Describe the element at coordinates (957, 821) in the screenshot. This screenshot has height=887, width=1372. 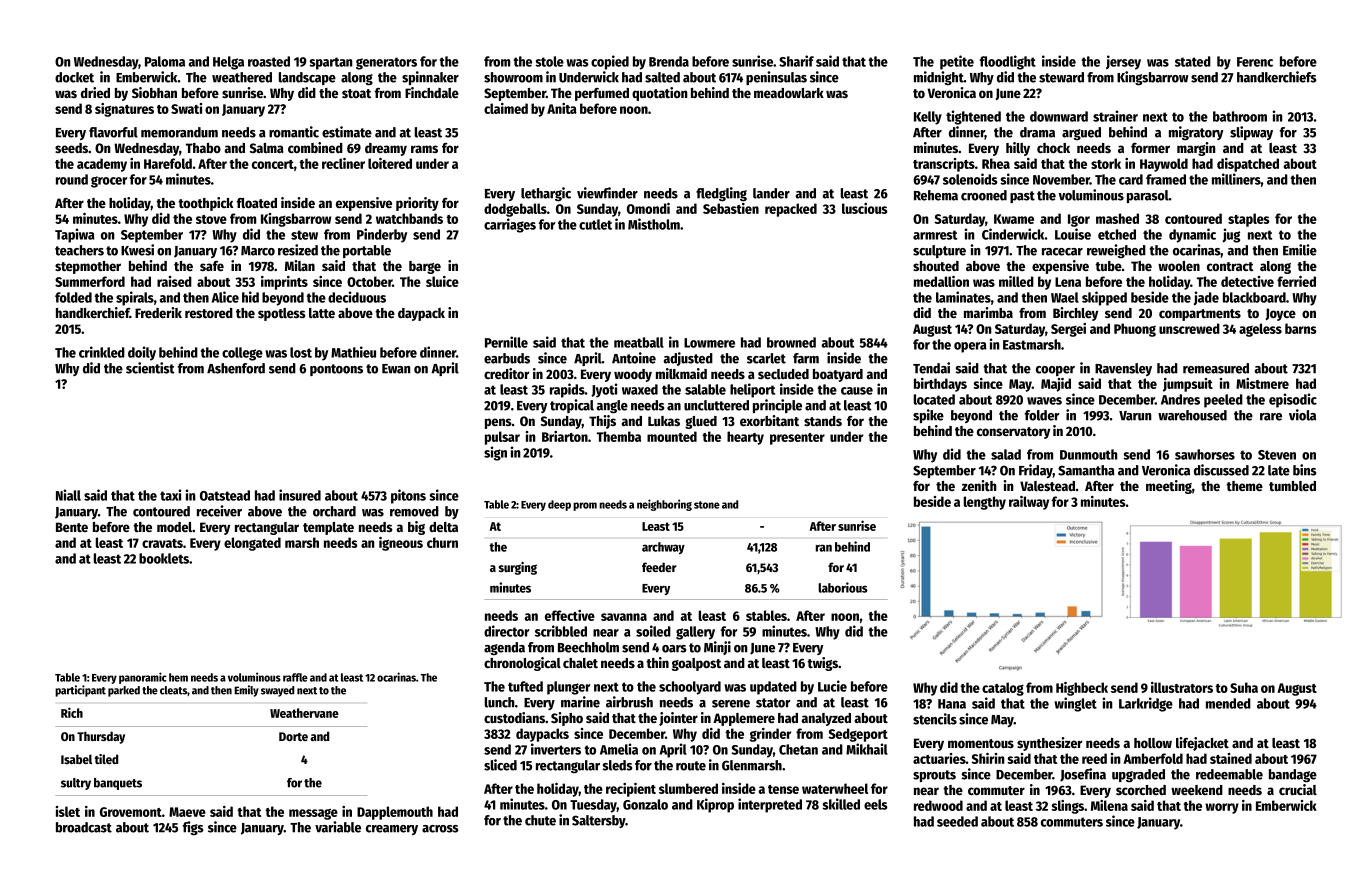
I see `seeded` at that location.
